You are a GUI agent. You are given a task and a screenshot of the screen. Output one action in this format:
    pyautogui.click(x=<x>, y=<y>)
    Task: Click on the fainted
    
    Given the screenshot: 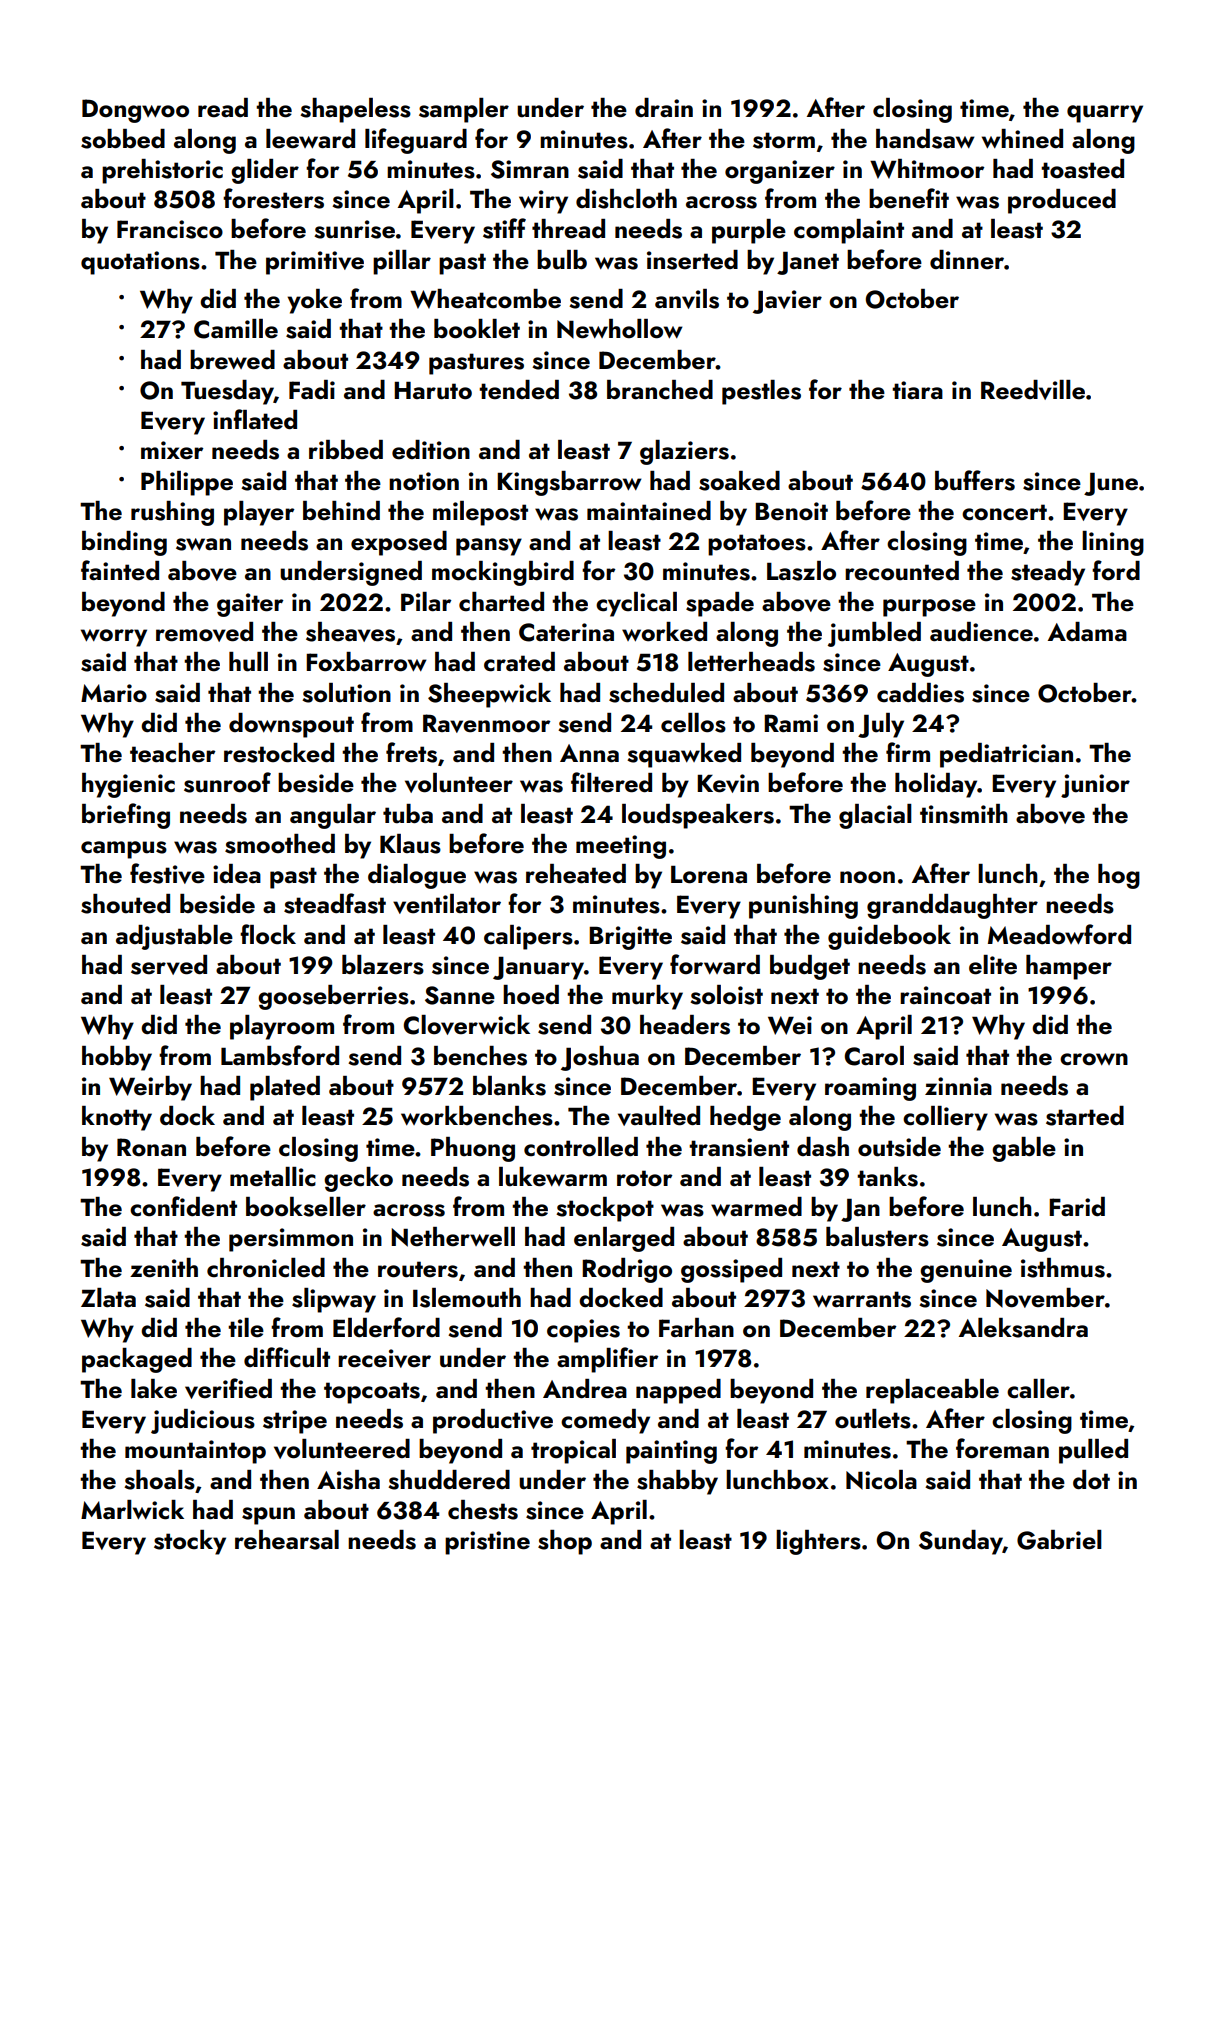 What is the action you would take?
    pyautogui.click(x=120, y=570)
